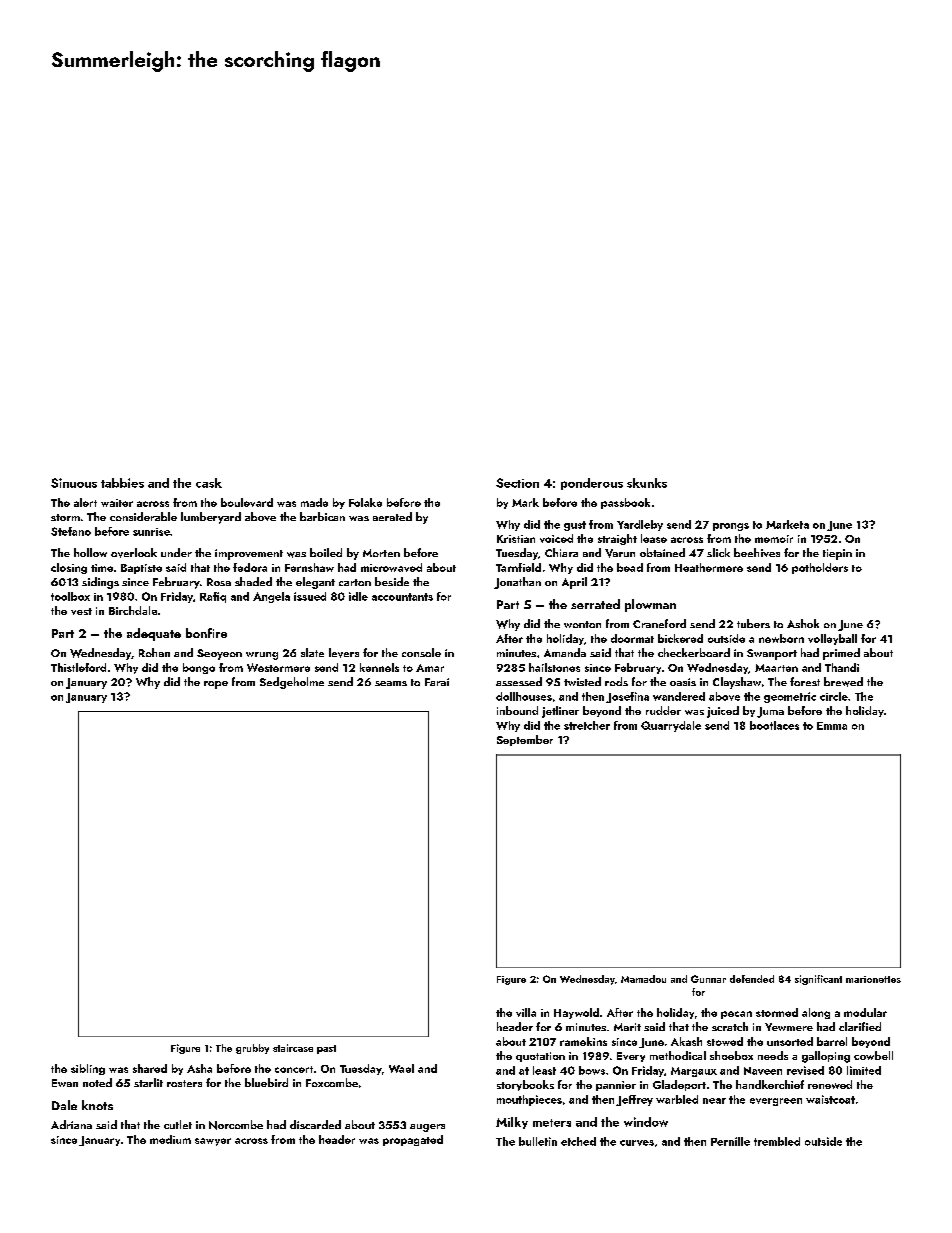  What do you see at coordinates (252, 1049) in the image?
I see `grubby` at bounding box center [252, 1049].
